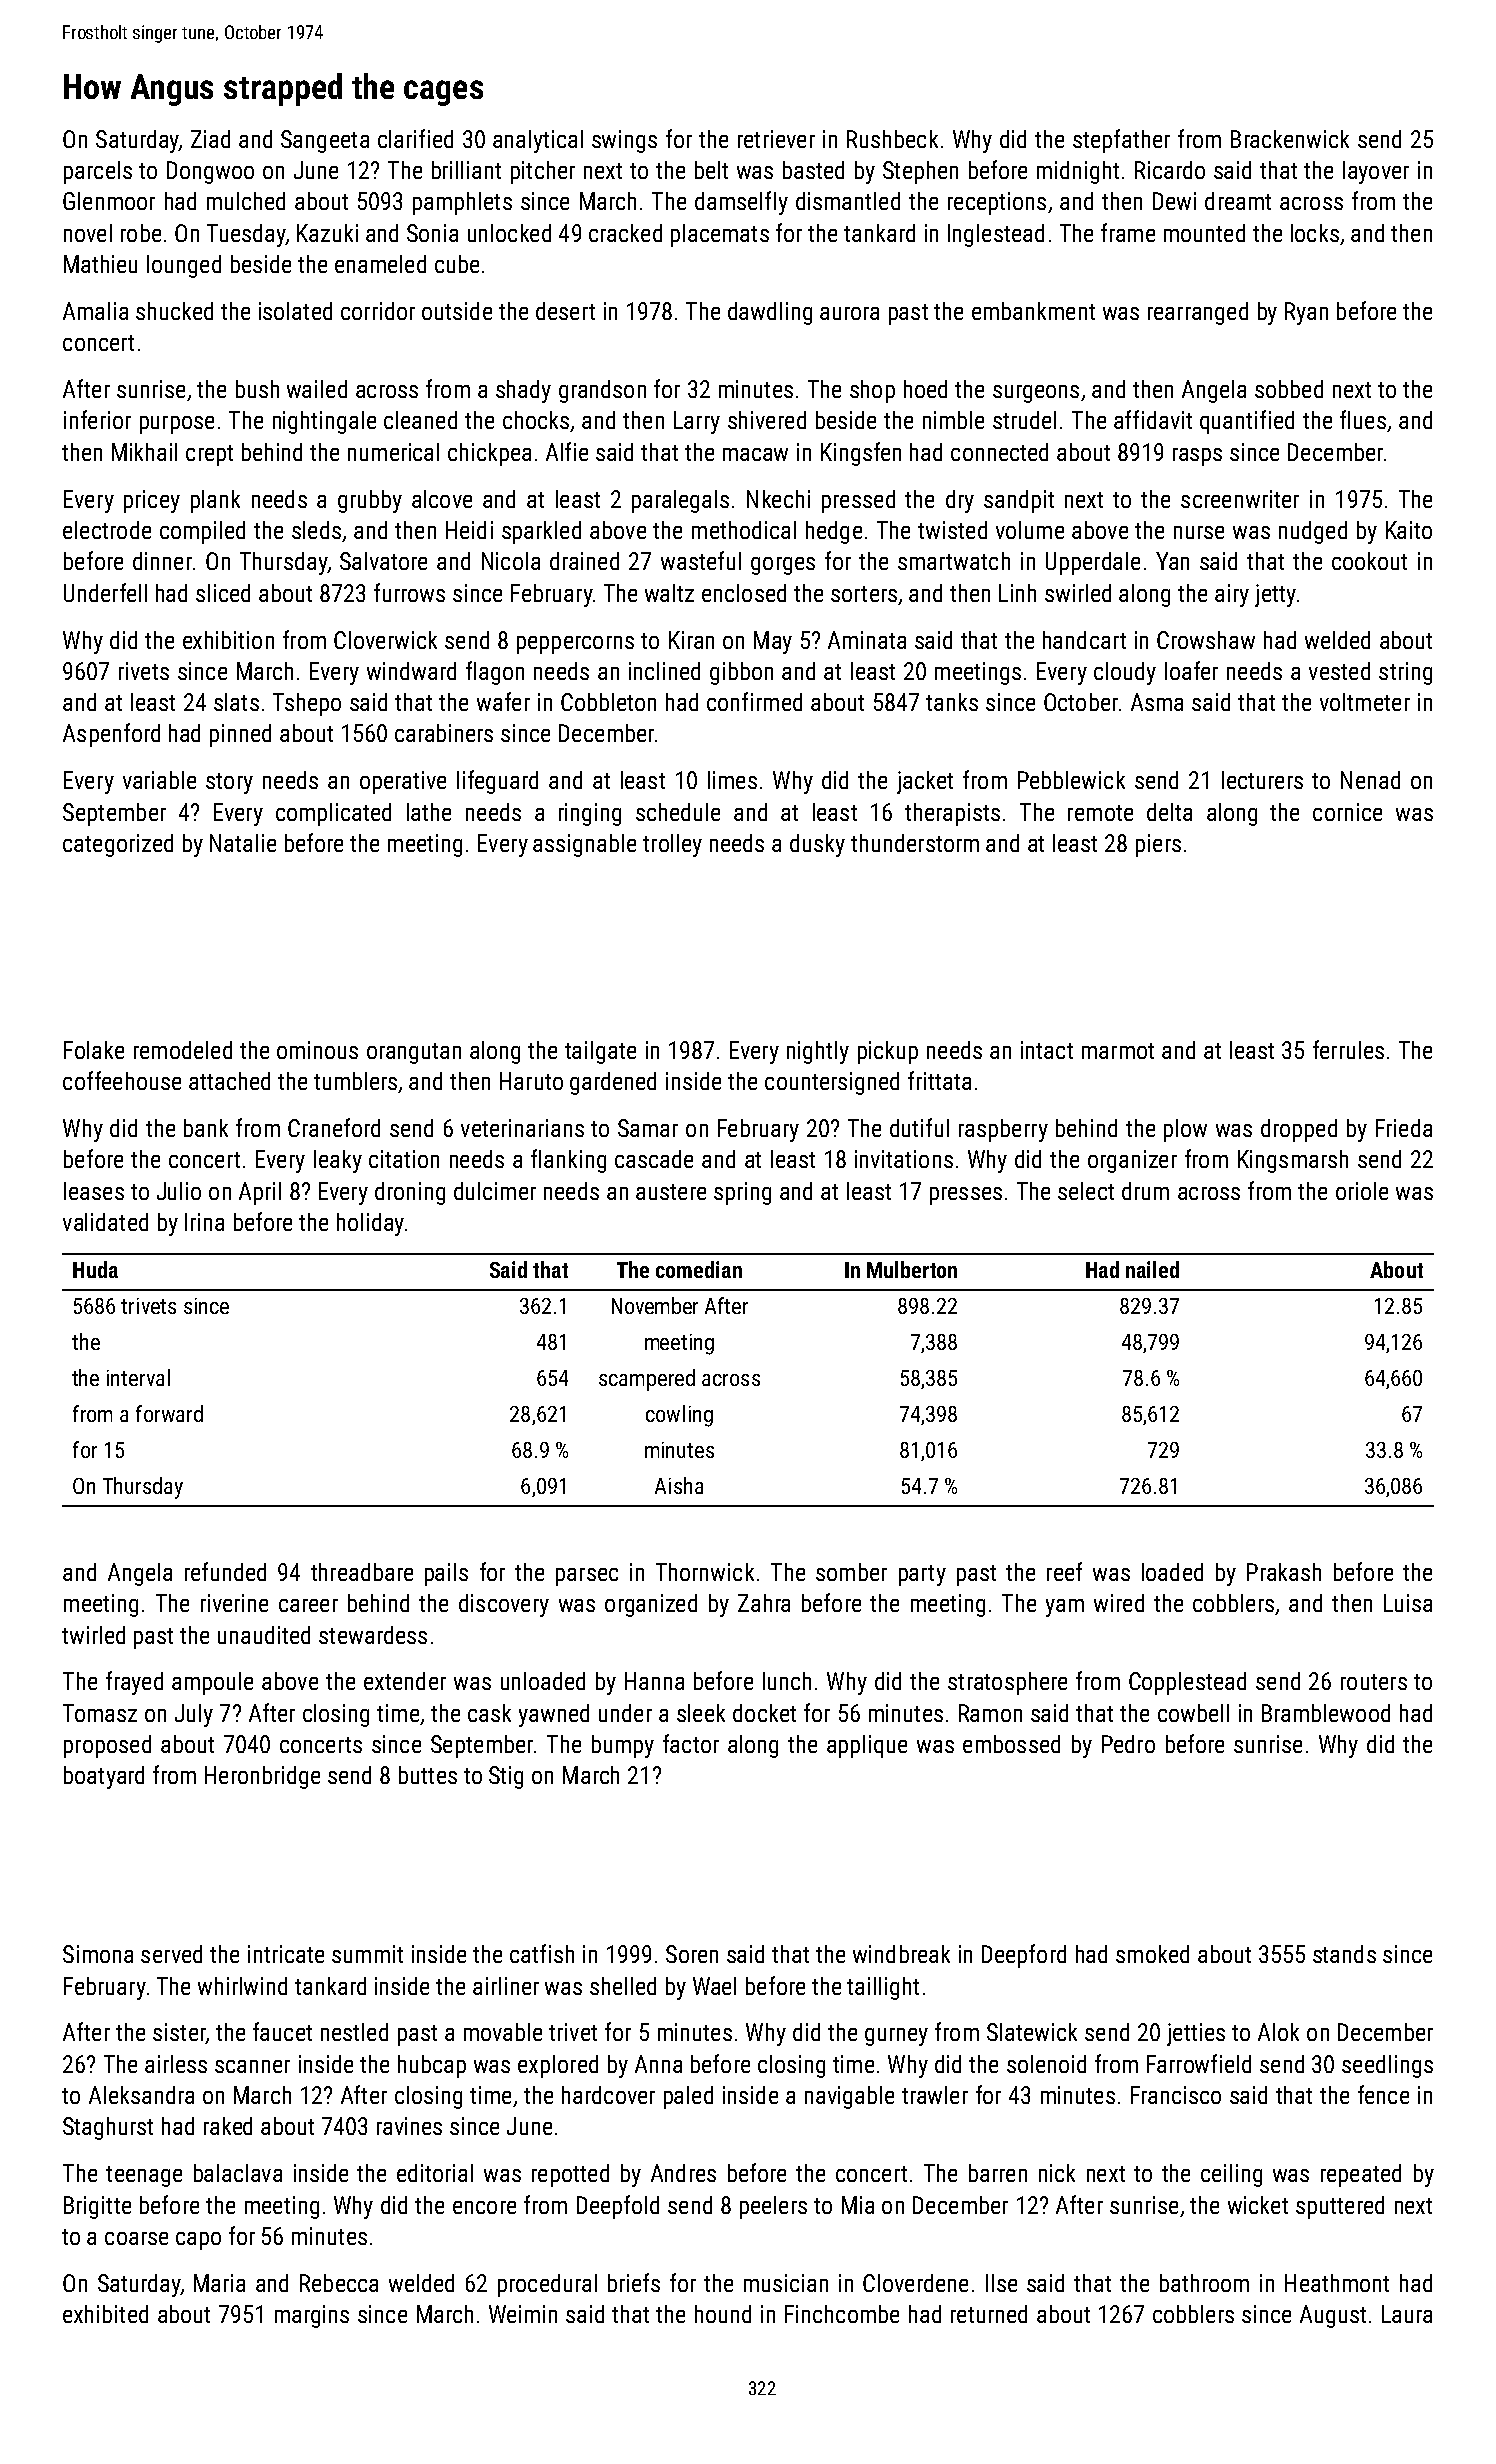  Describe the element at coordinates (1152, 1269) in the screenshot. I see `nailed` at that location.
